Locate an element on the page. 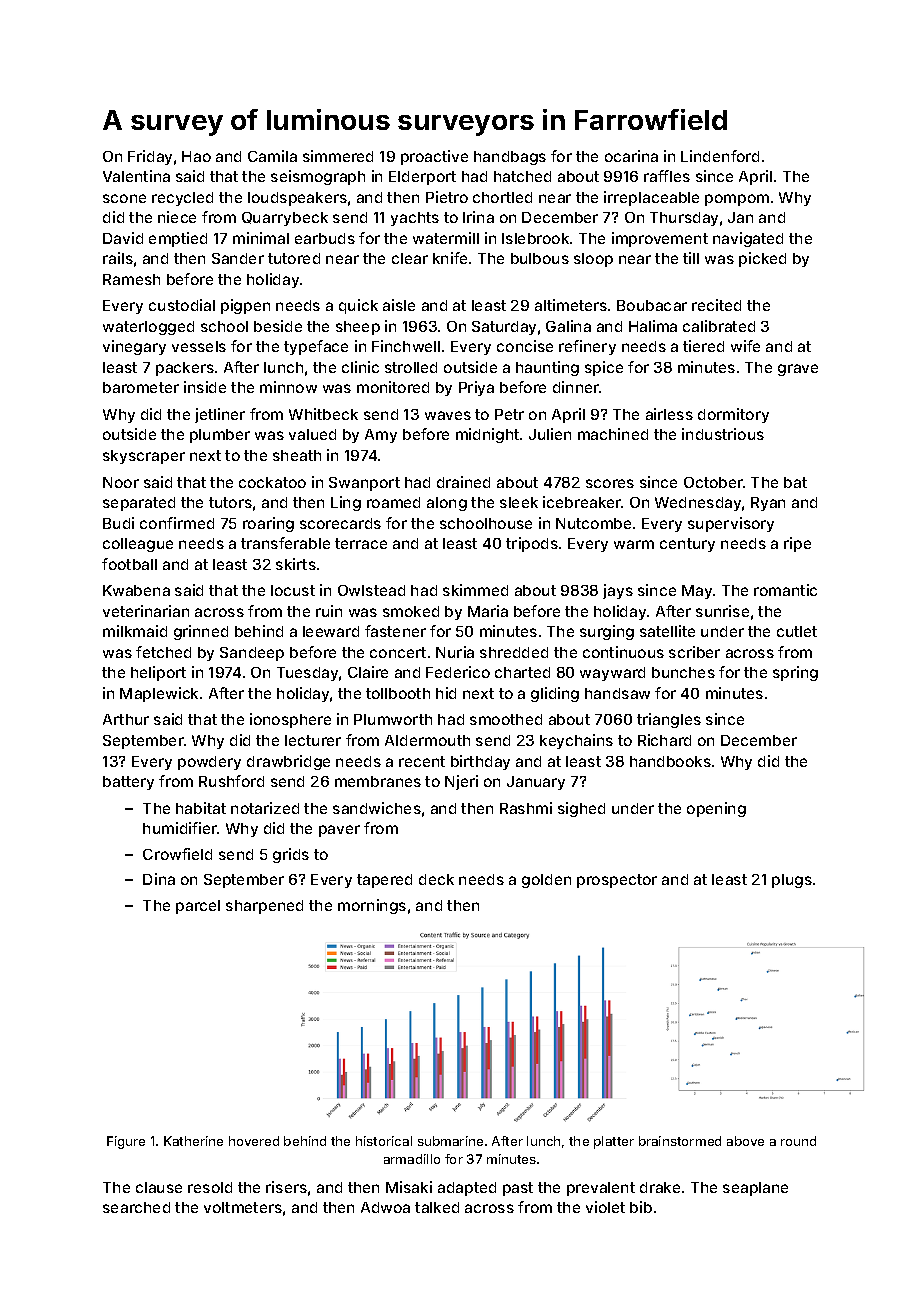  above is located at coordinates (745, 1141).
